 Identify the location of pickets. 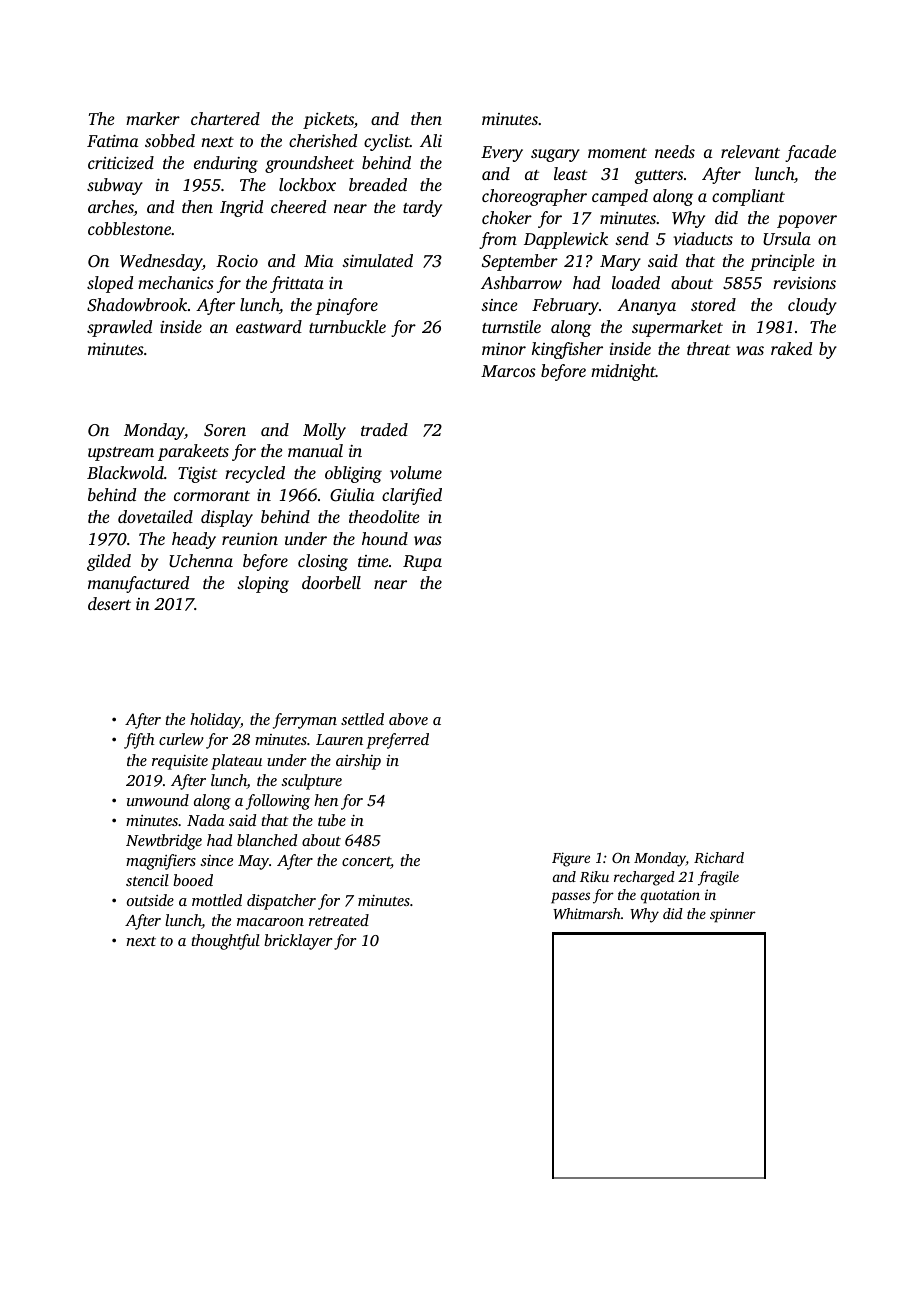
(328, 120).
